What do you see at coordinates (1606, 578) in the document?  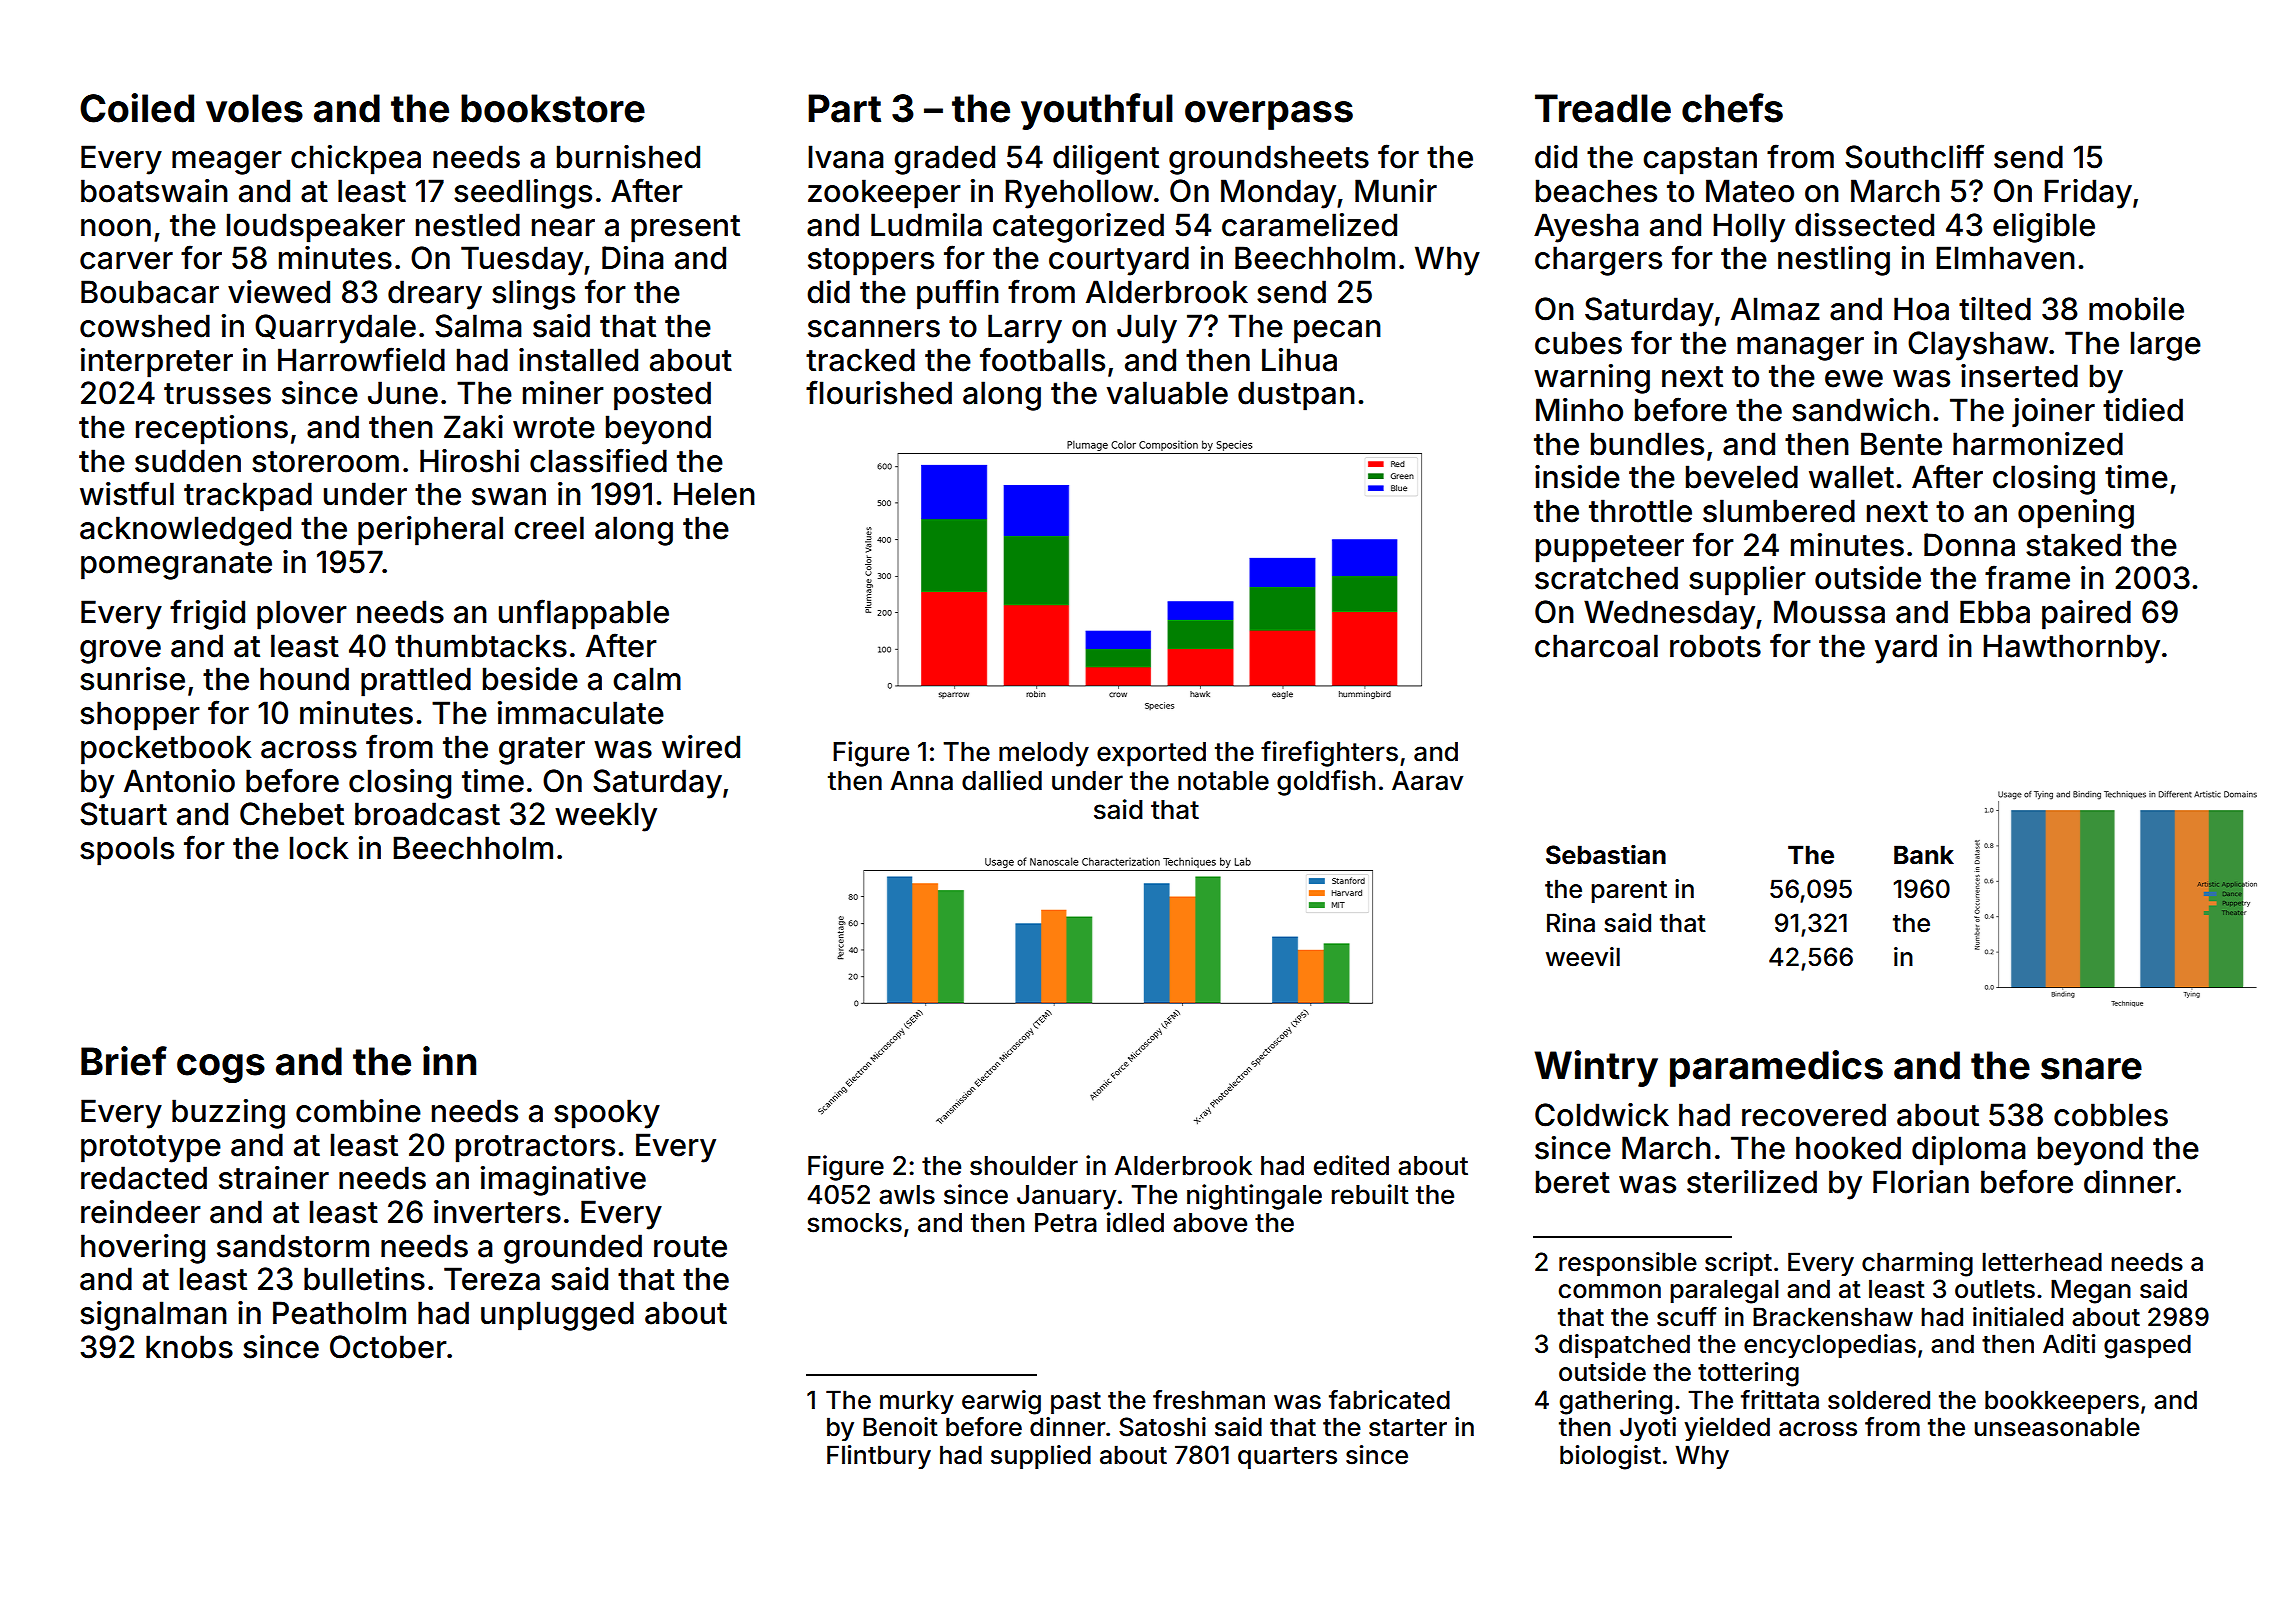 I see `scratched` at bounding box center [1606, 578].
